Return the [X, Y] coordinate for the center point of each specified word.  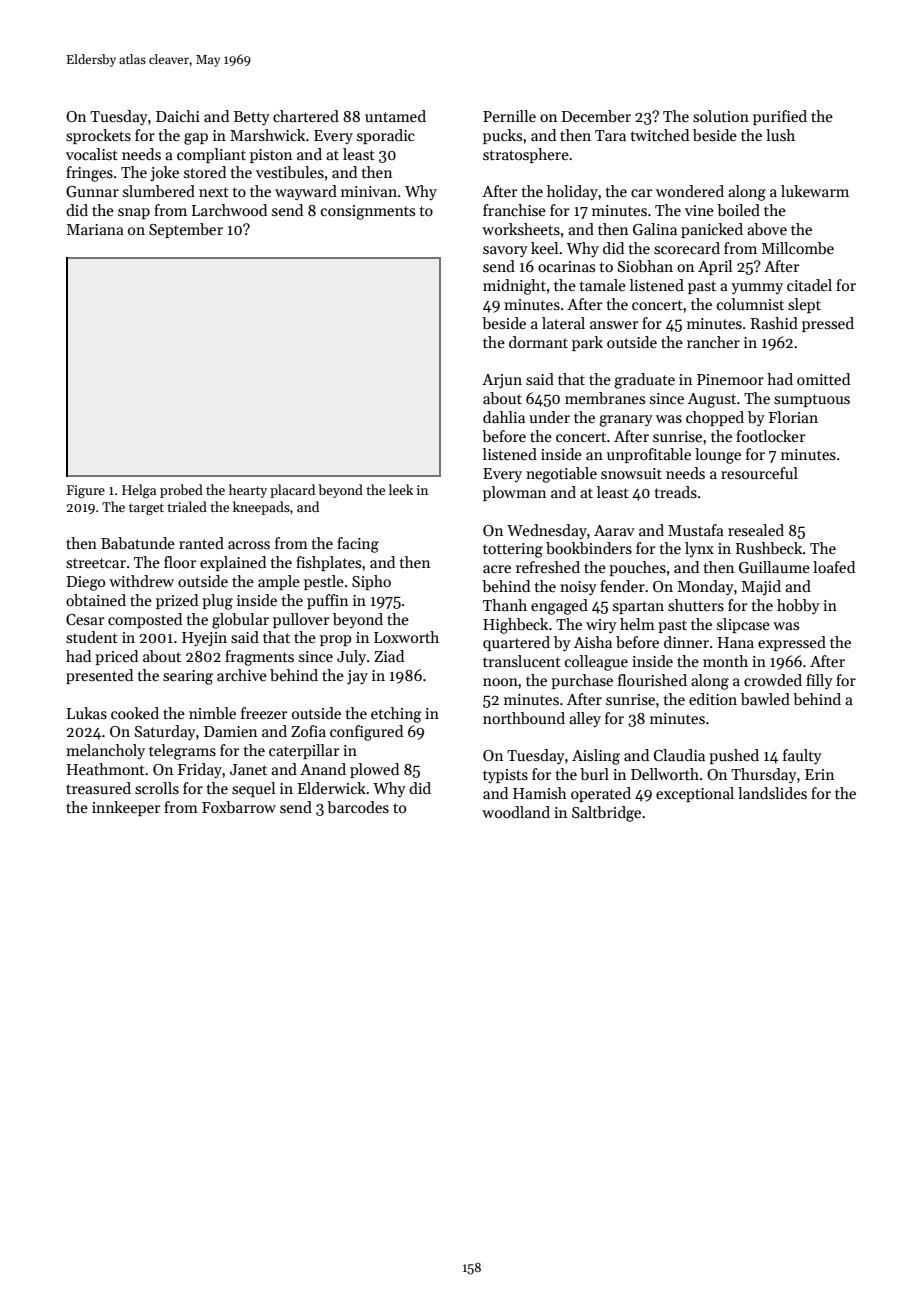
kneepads [261, 508]
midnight [514, 287]
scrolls [157, 788]
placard [292, 491]
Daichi [178, 116]
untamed [395, 116]
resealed [756, 530]
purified [780, 117]
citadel [809, 285]
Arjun [502, 381]
